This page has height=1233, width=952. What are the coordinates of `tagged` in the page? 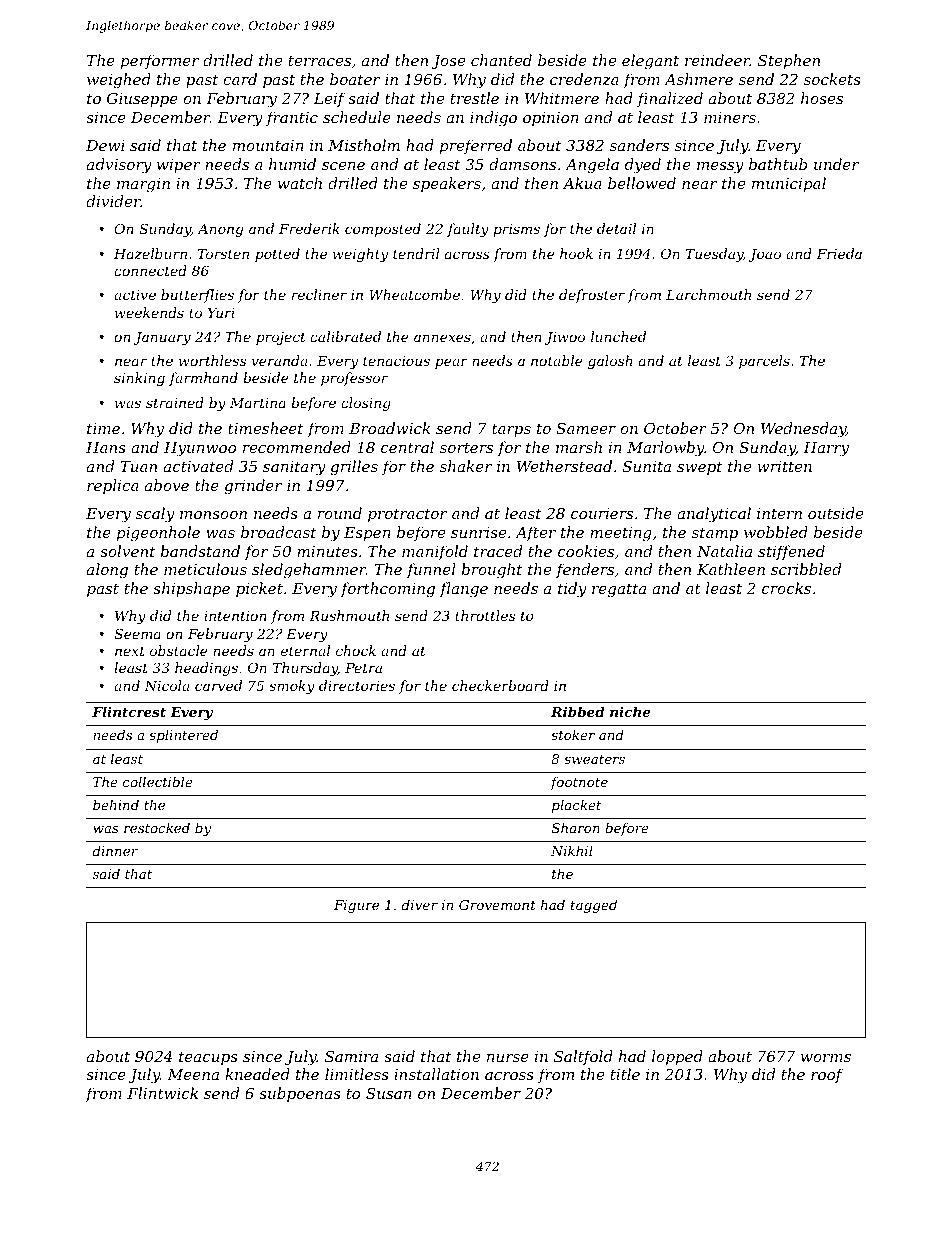 It's located at (594, 906).
